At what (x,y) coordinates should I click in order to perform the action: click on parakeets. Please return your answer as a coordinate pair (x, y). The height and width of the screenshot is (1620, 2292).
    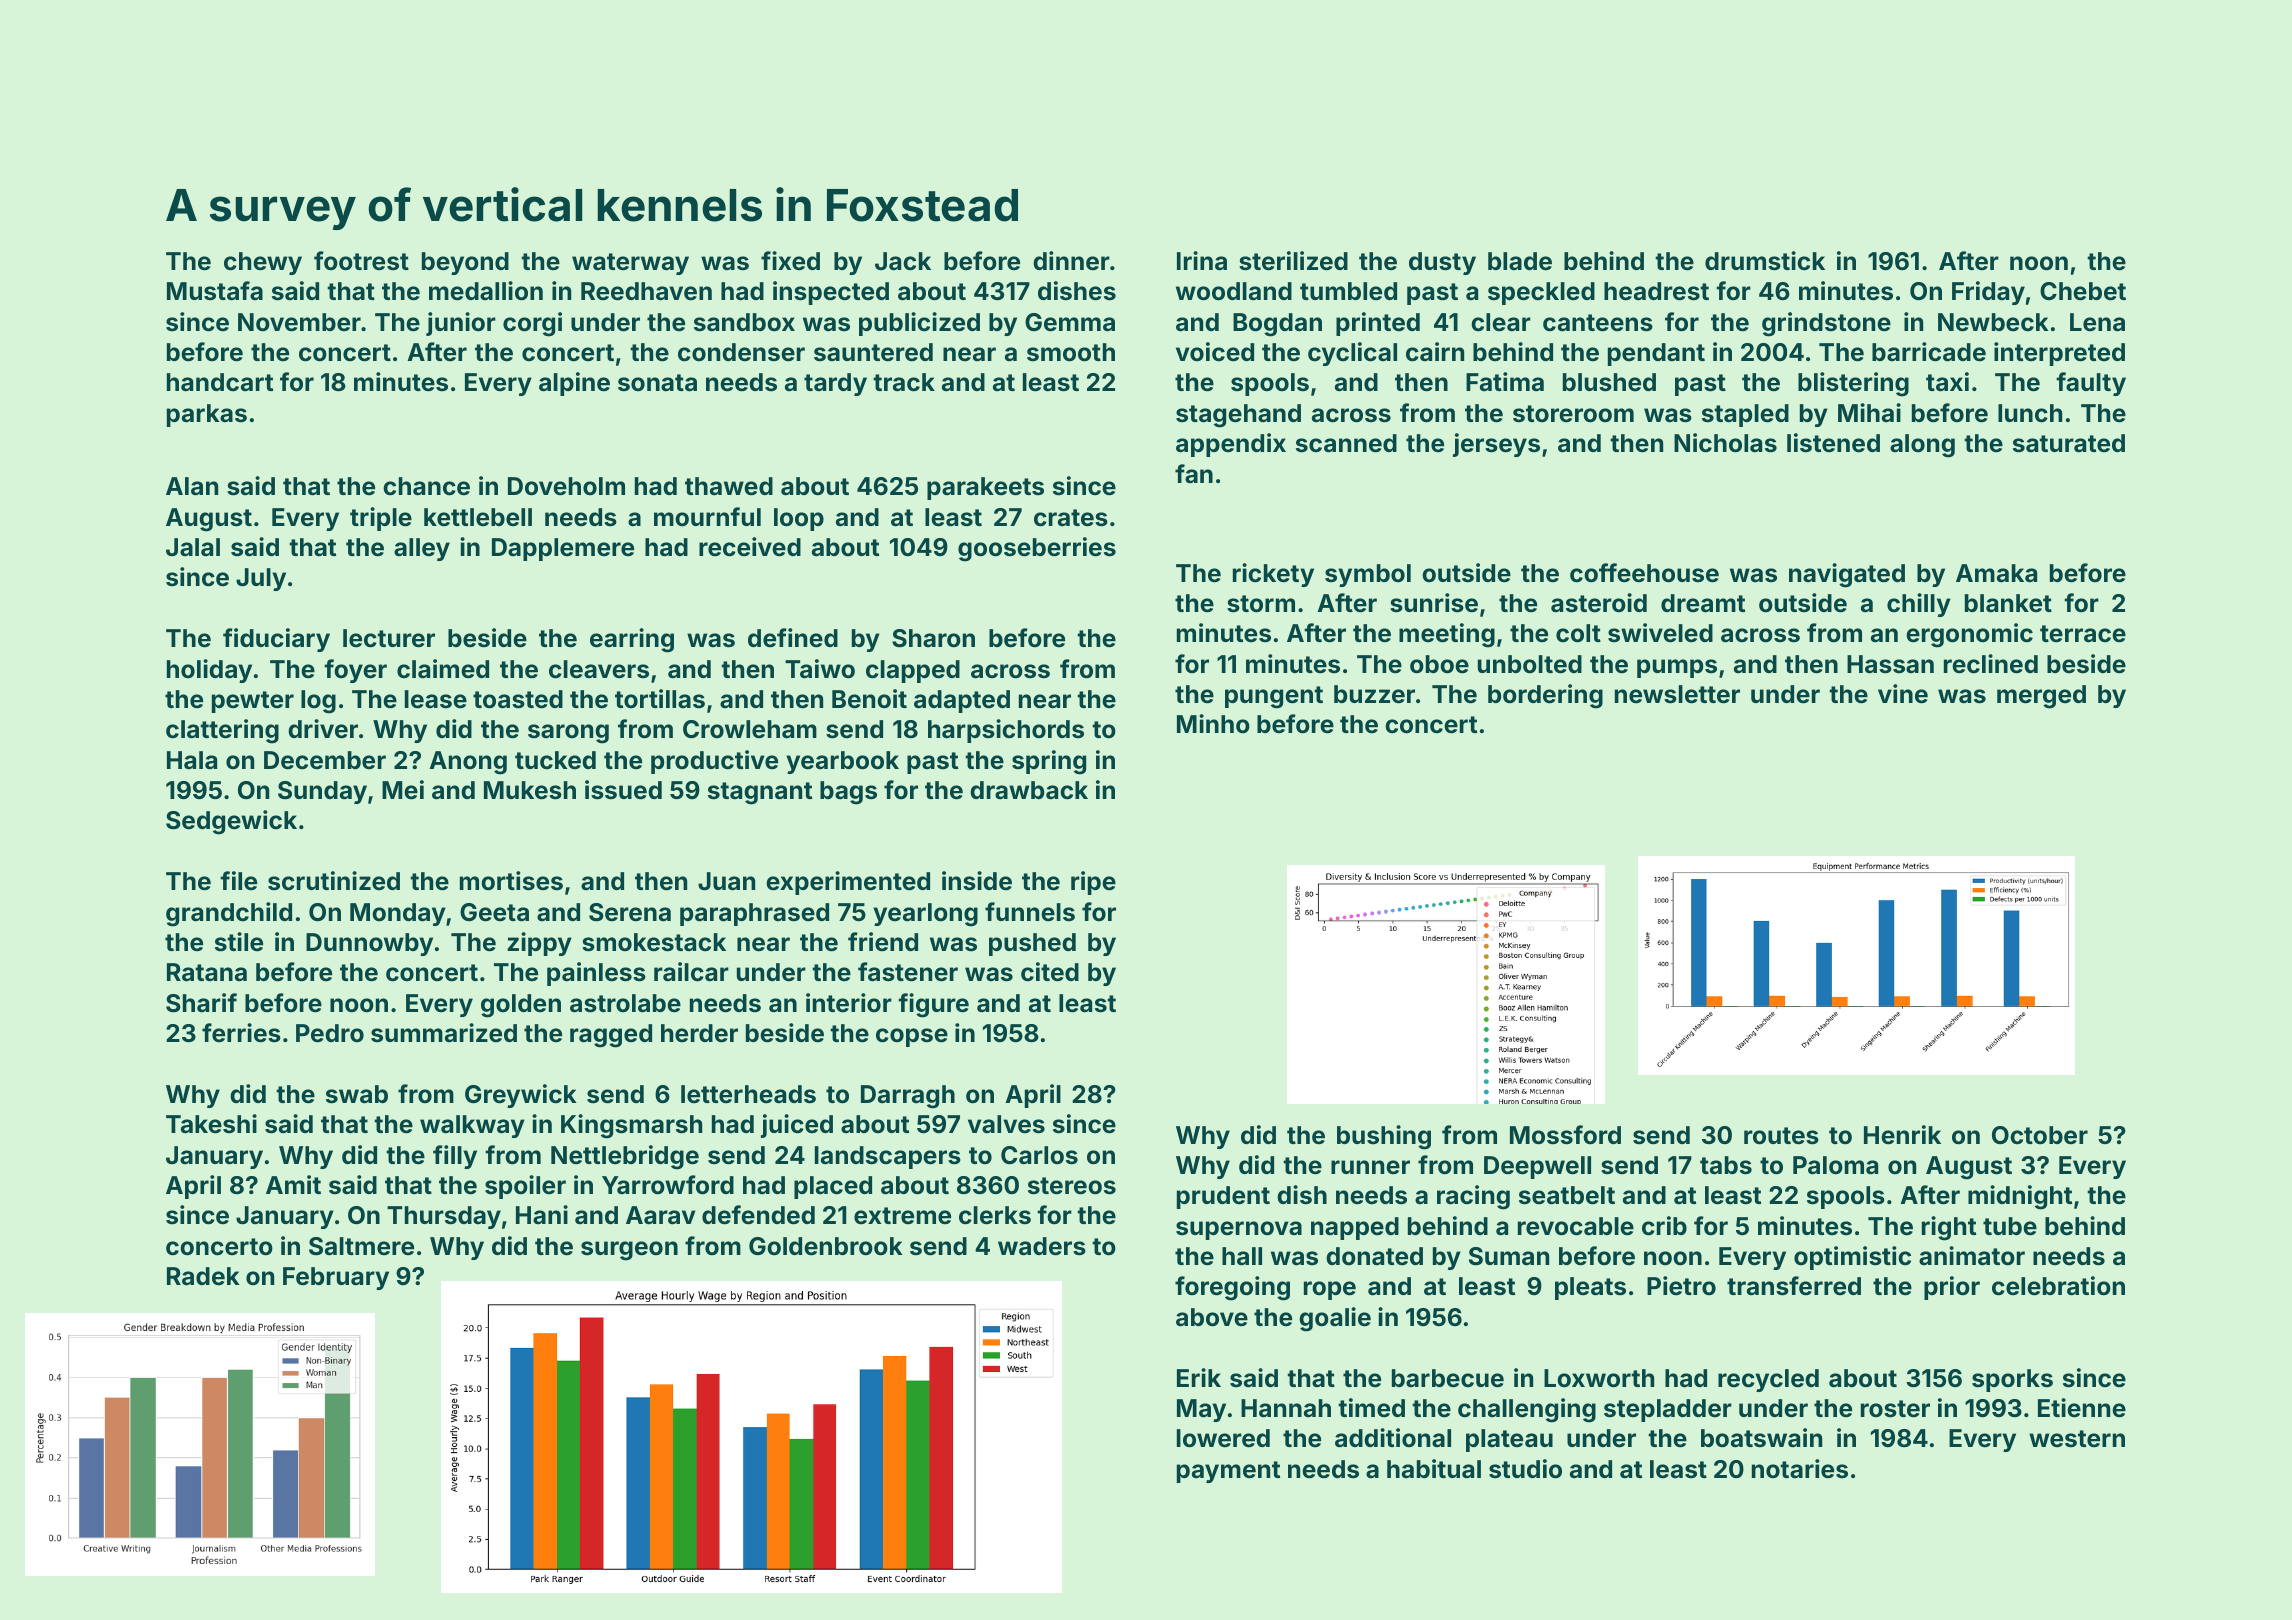
    Looking at the image, I should click on (985, 488).
